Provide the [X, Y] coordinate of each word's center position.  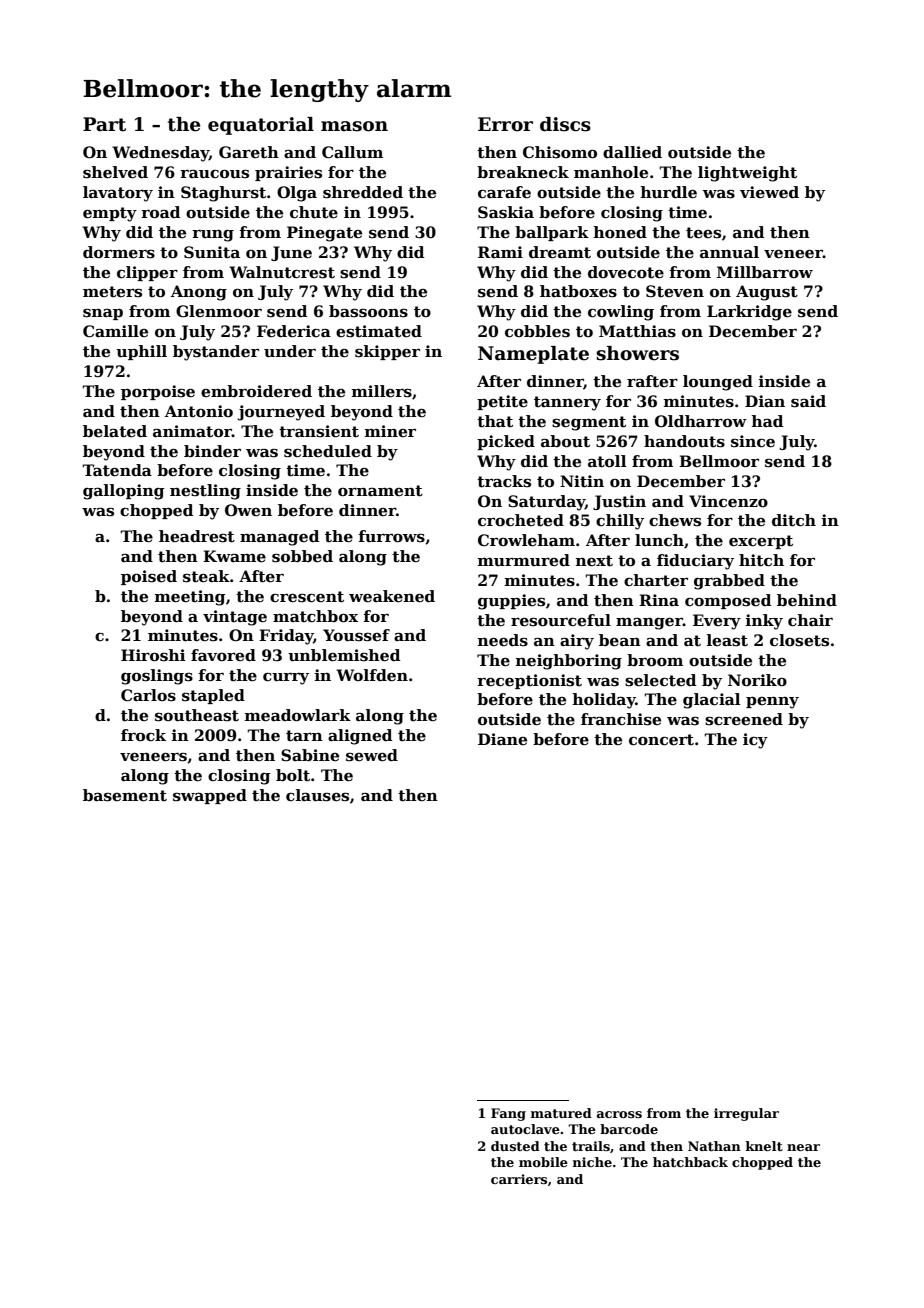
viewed [769, 192]
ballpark [552, 233]
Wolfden [372, 675]
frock [143, 735]
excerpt [761, 542]
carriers [519, 1179]
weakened [392, 596]
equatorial [261, 126]
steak [206, 576]
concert [661, 740]
